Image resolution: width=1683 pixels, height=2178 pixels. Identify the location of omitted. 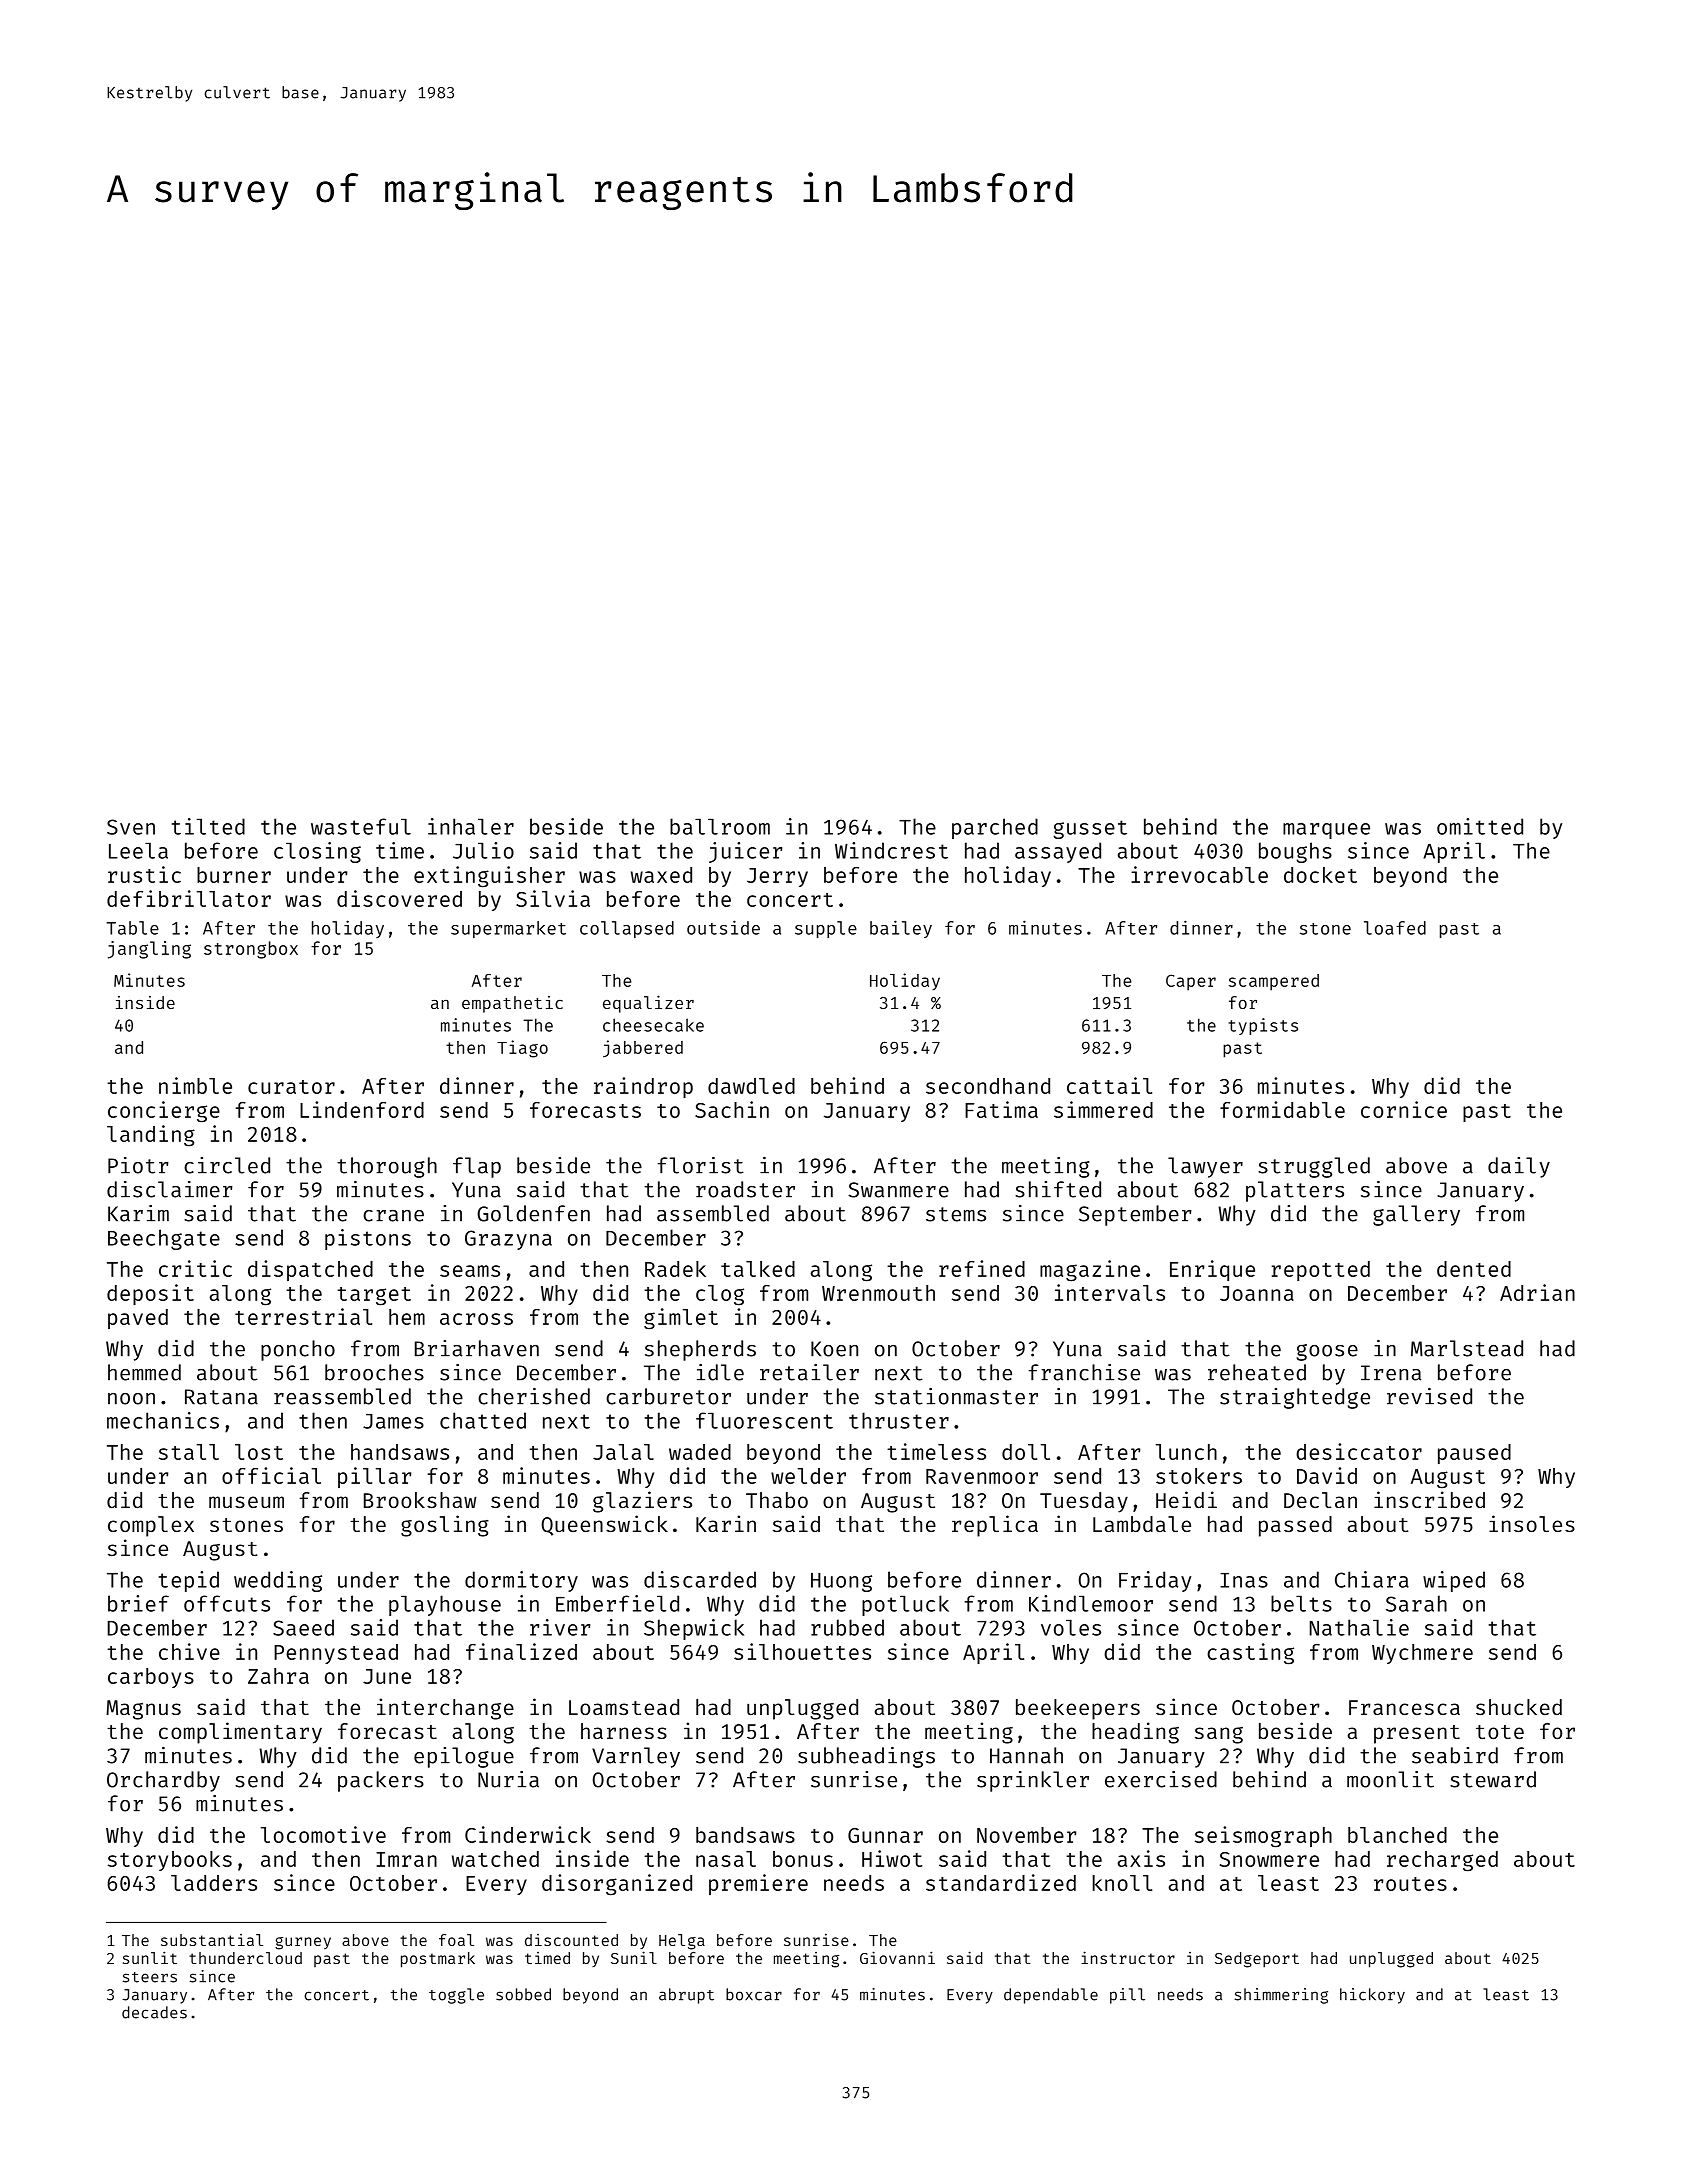
(1480, 826).
